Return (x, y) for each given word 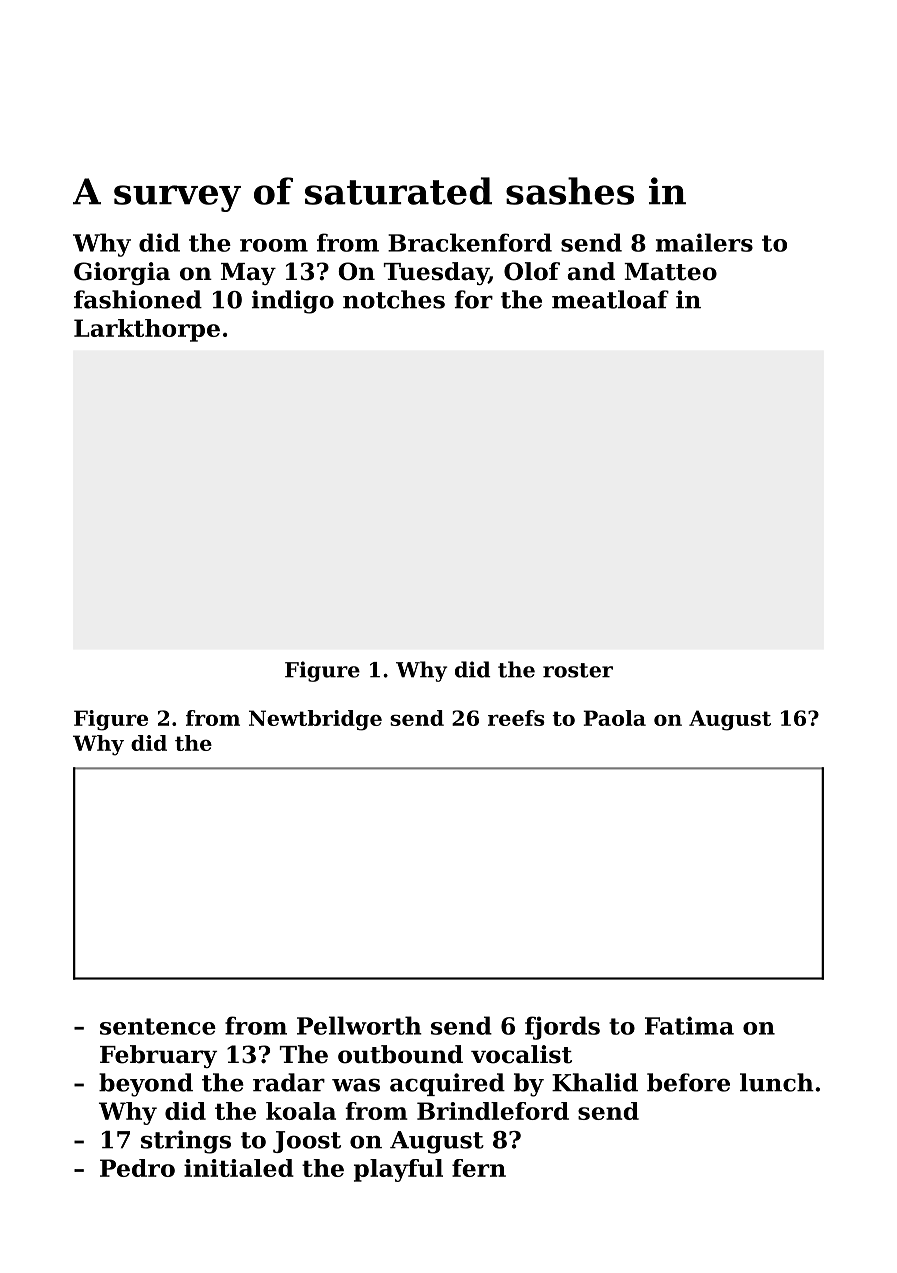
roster (578, 670)
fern (479, 1168)
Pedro (137, 1168)
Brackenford (470, 242)
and (591, 271)
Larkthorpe (147, 330)
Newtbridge (315, 720)
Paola (615, 718)
